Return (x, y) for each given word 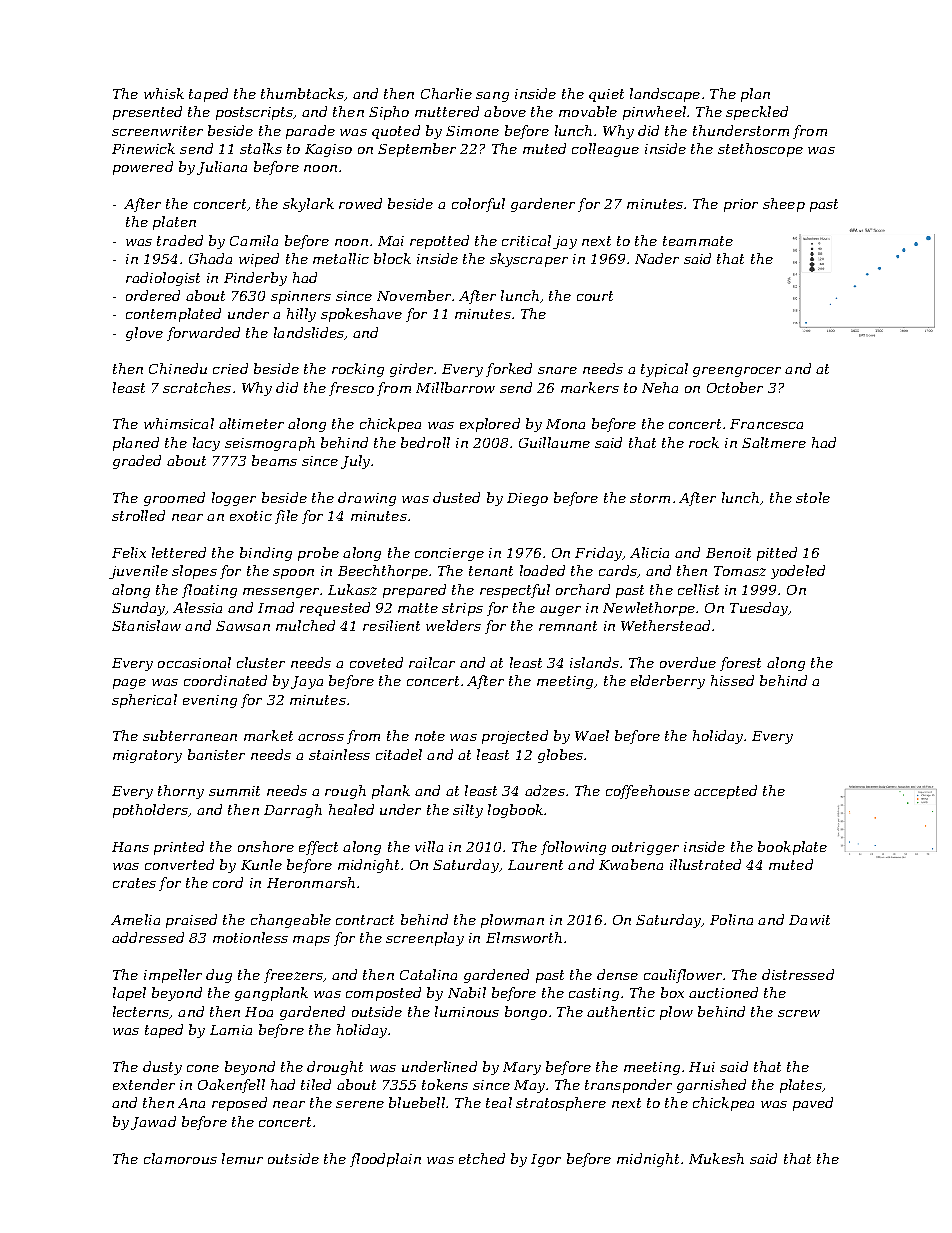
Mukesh (716, 1158)
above (505, 111)
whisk (164, 93)
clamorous (180, 1158)
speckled (757, 113)
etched (482, 1158)
